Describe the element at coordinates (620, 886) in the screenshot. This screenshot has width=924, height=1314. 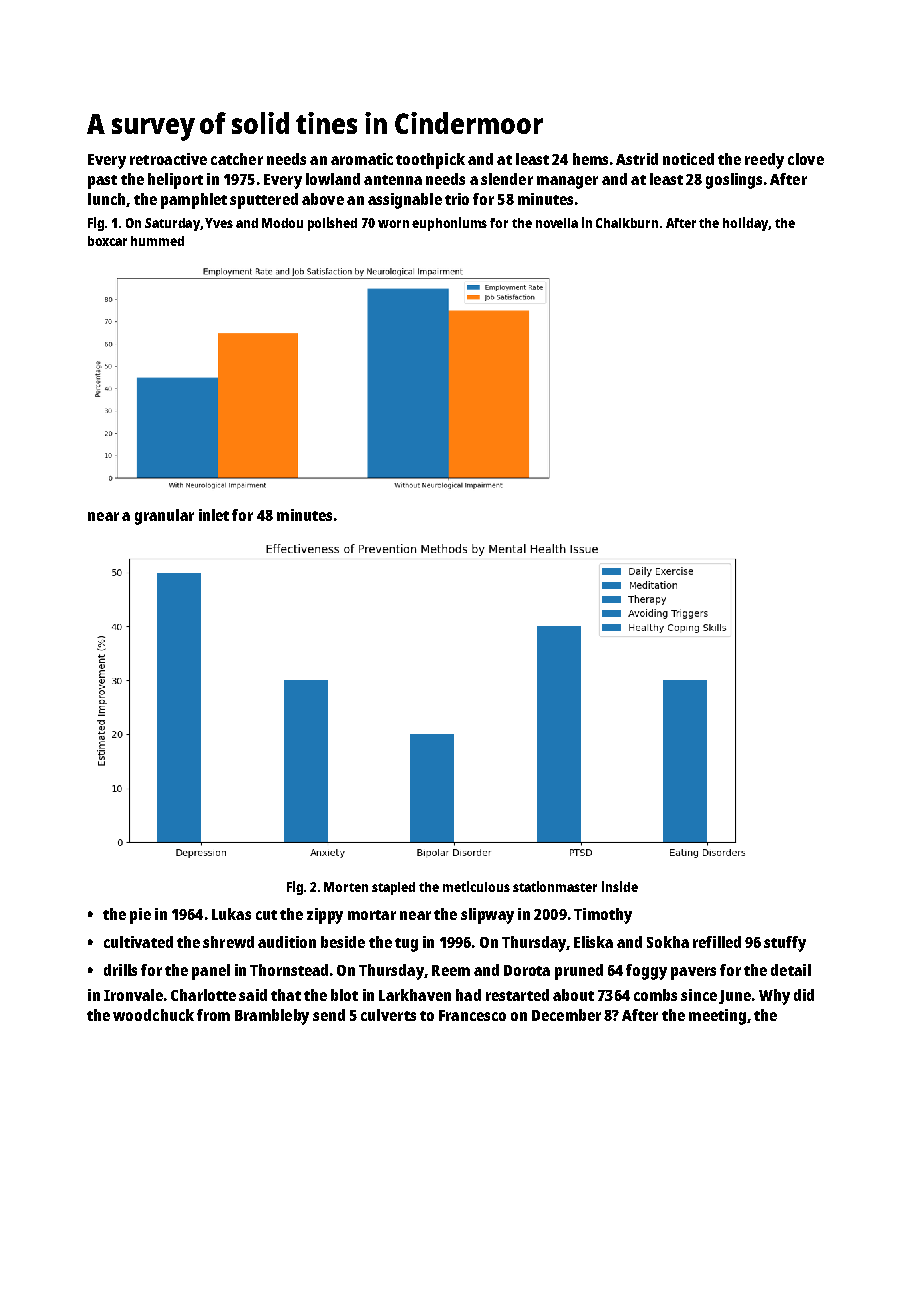
I see `inside` at that location.
